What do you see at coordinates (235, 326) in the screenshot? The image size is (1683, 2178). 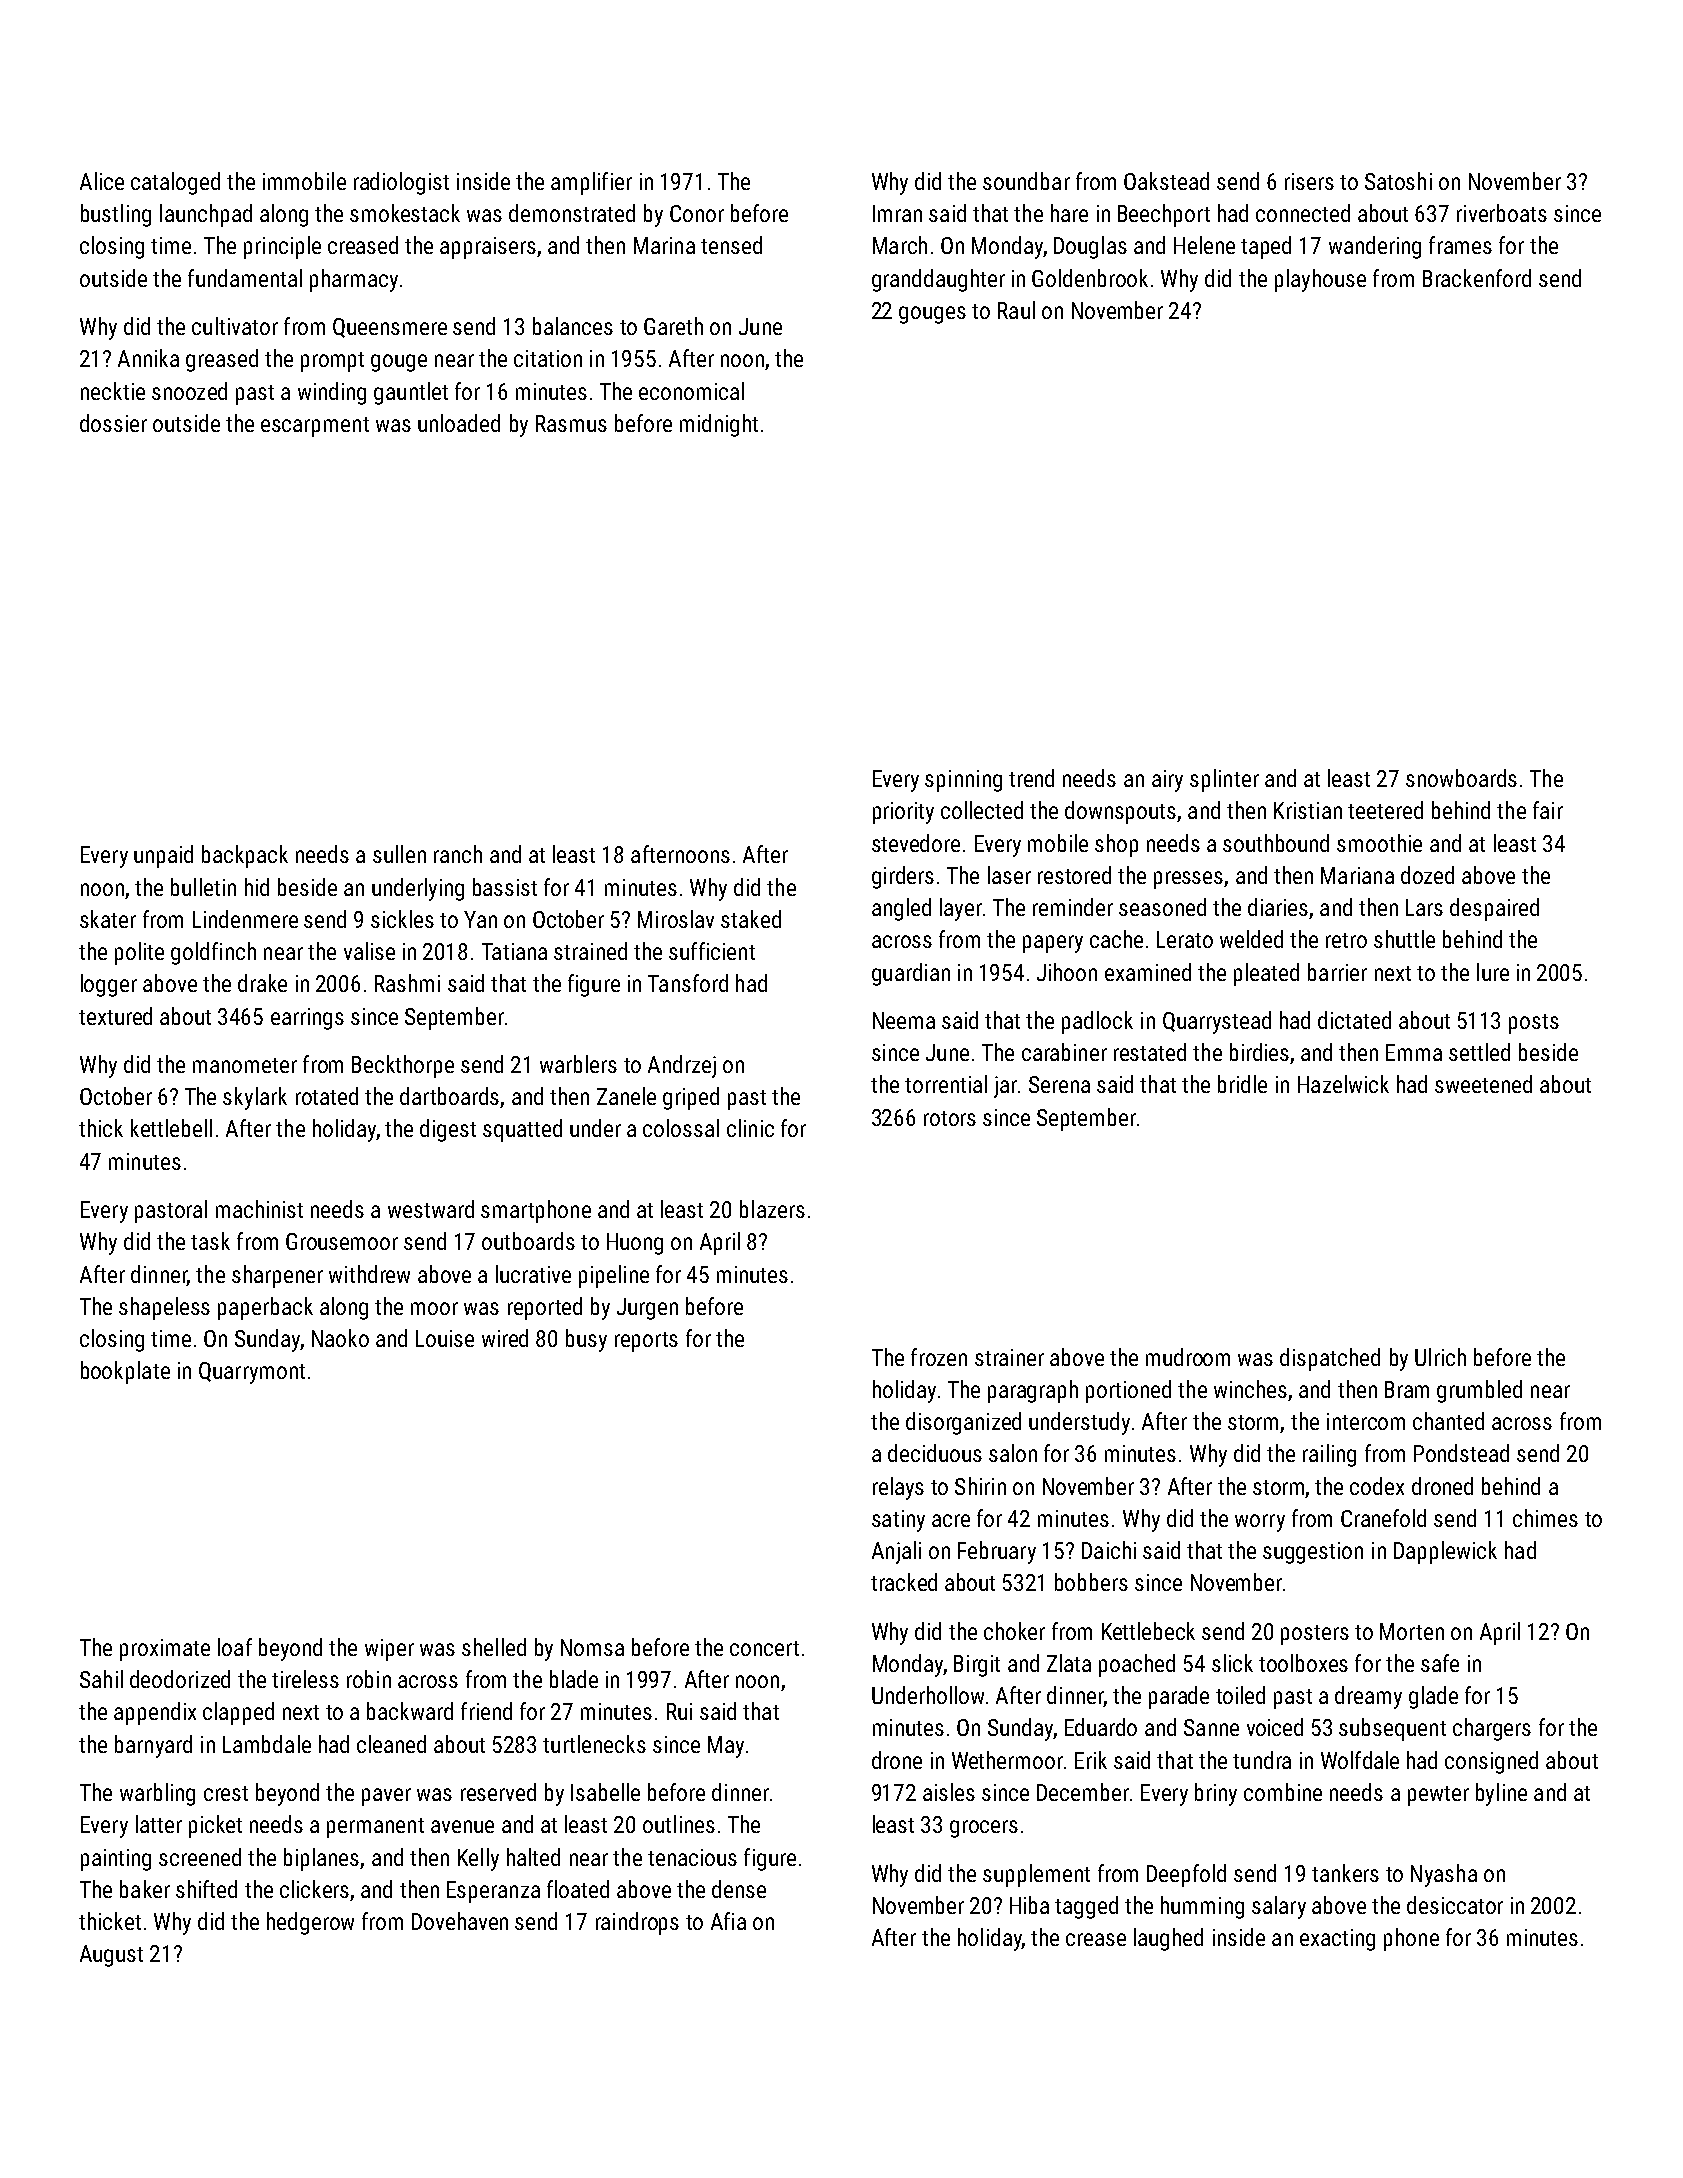 I see `cultivator` at bounding box center [235, 326].
